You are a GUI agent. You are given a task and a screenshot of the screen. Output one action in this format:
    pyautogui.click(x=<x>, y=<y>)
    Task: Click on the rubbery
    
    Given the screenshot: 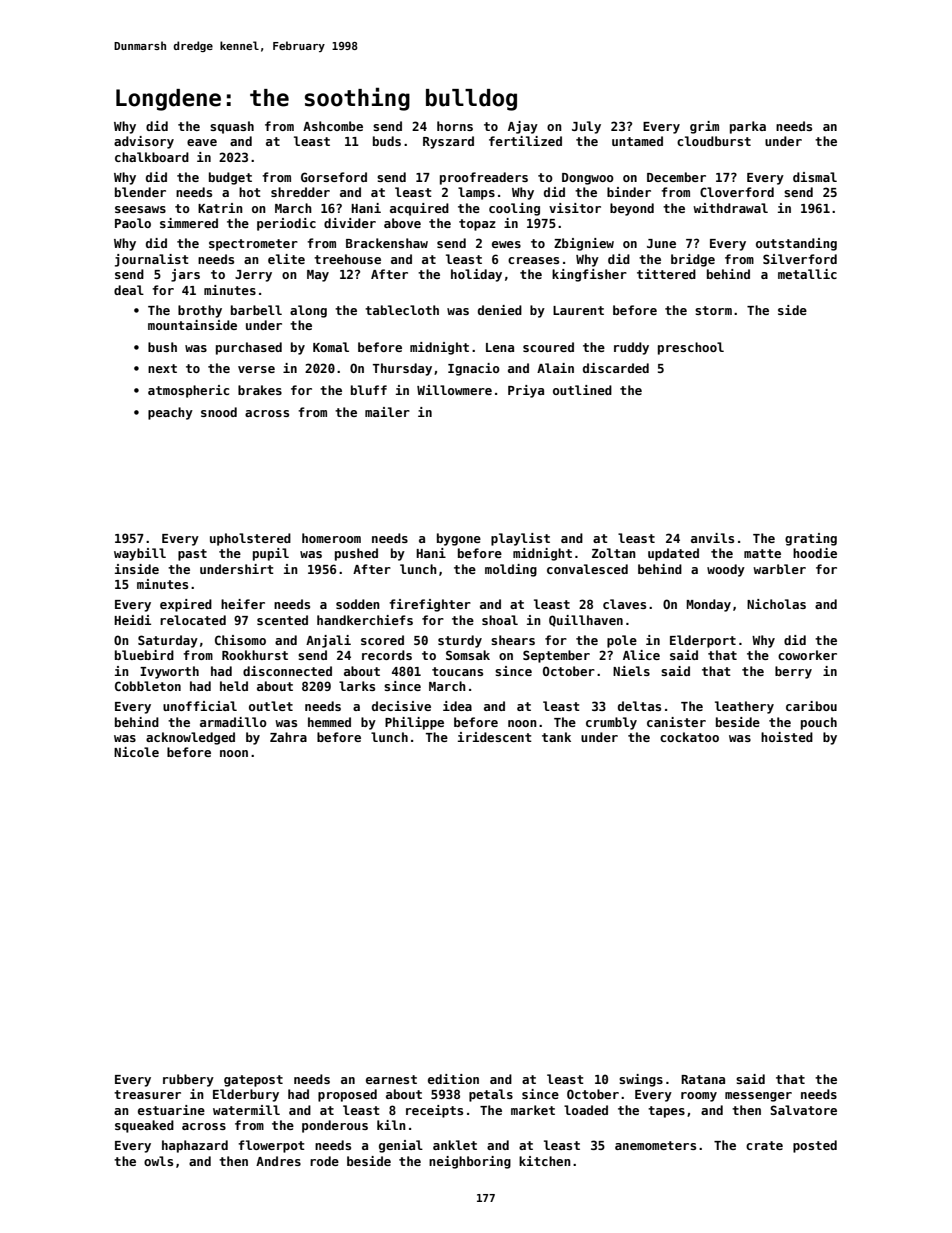 What is the action you would take?
    pyautogui.click(x=188, y=1080)
